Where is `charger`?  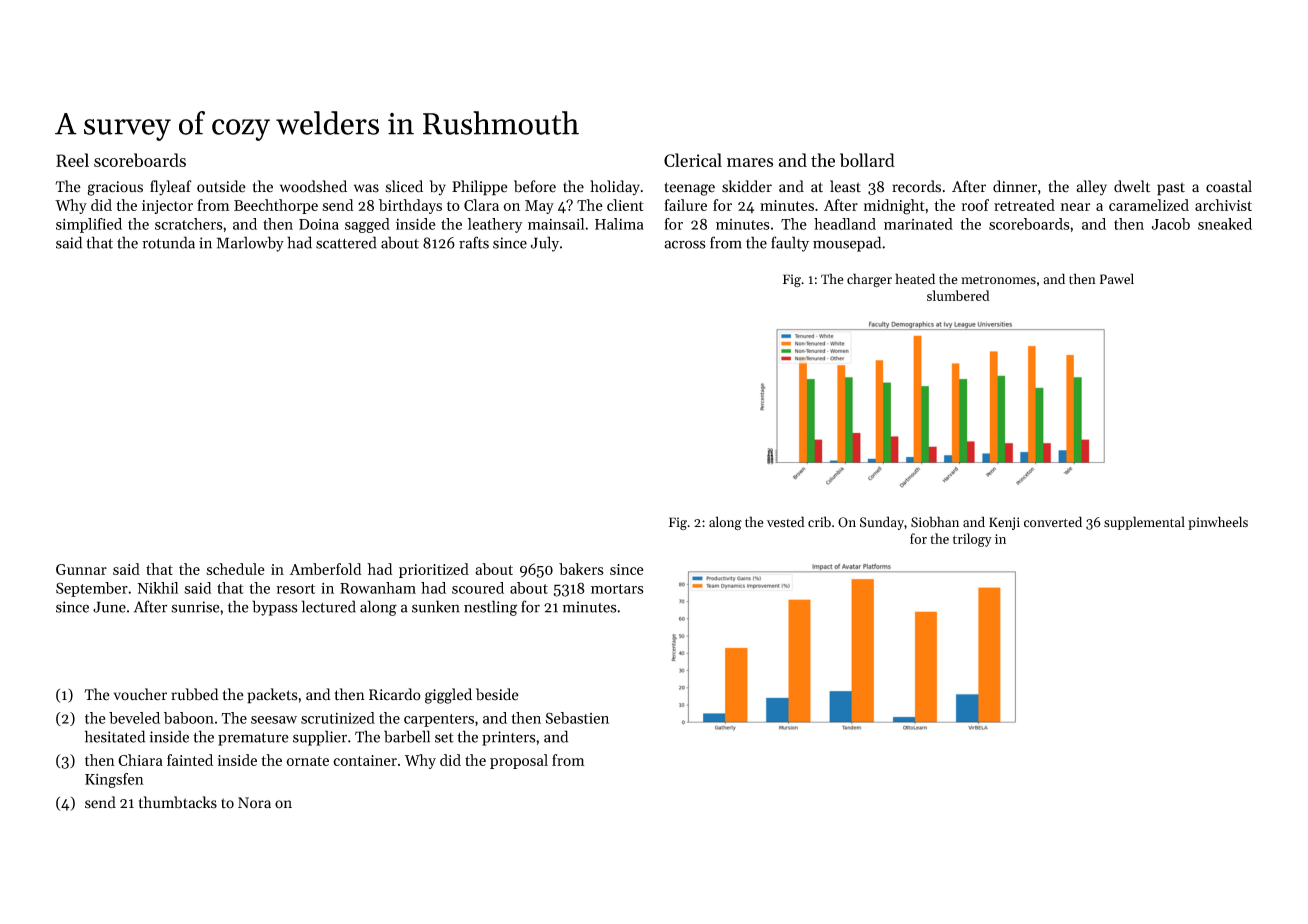
charger is located at coordinates (869, 280).
